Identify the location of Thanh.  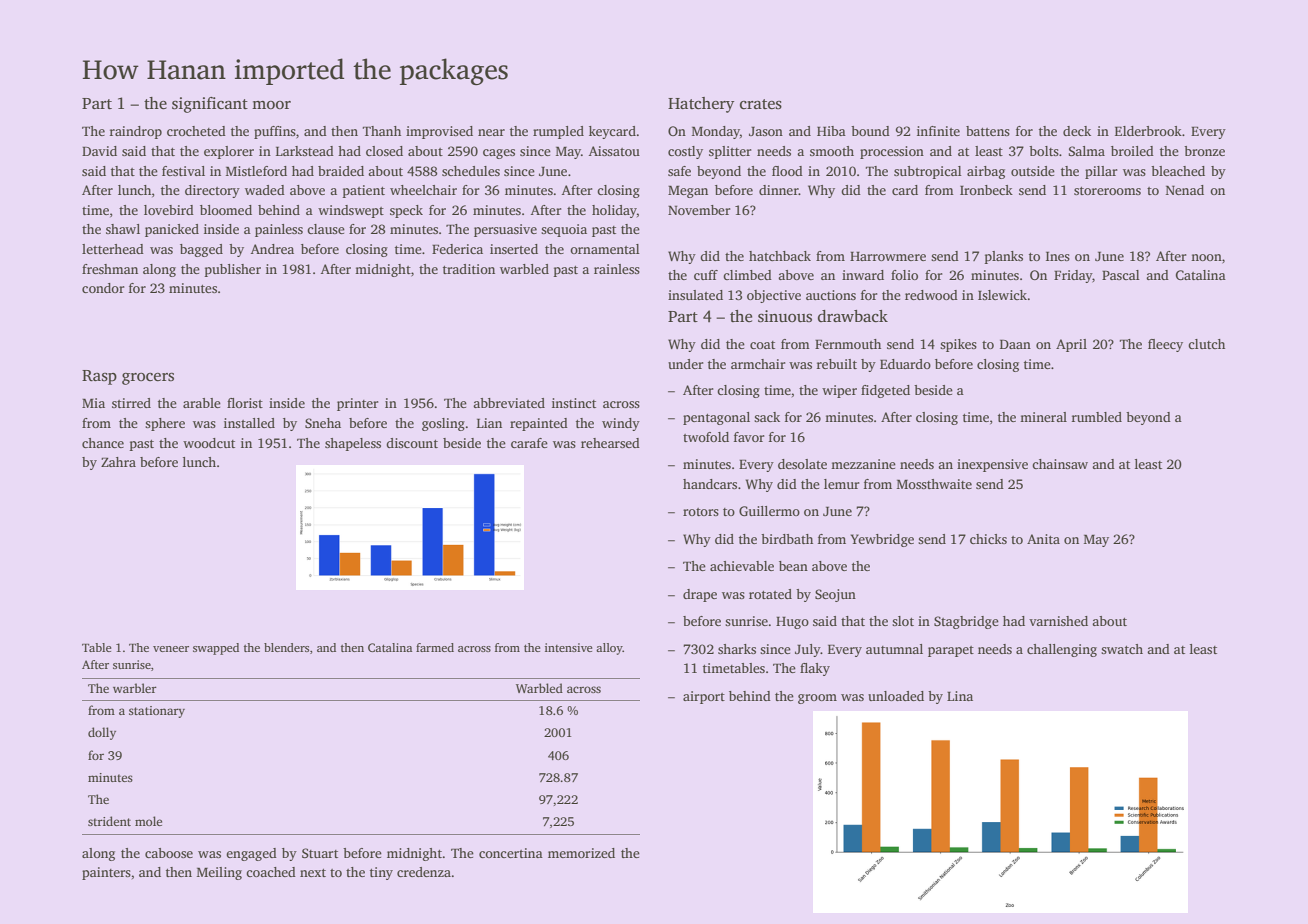
(382, 131).
